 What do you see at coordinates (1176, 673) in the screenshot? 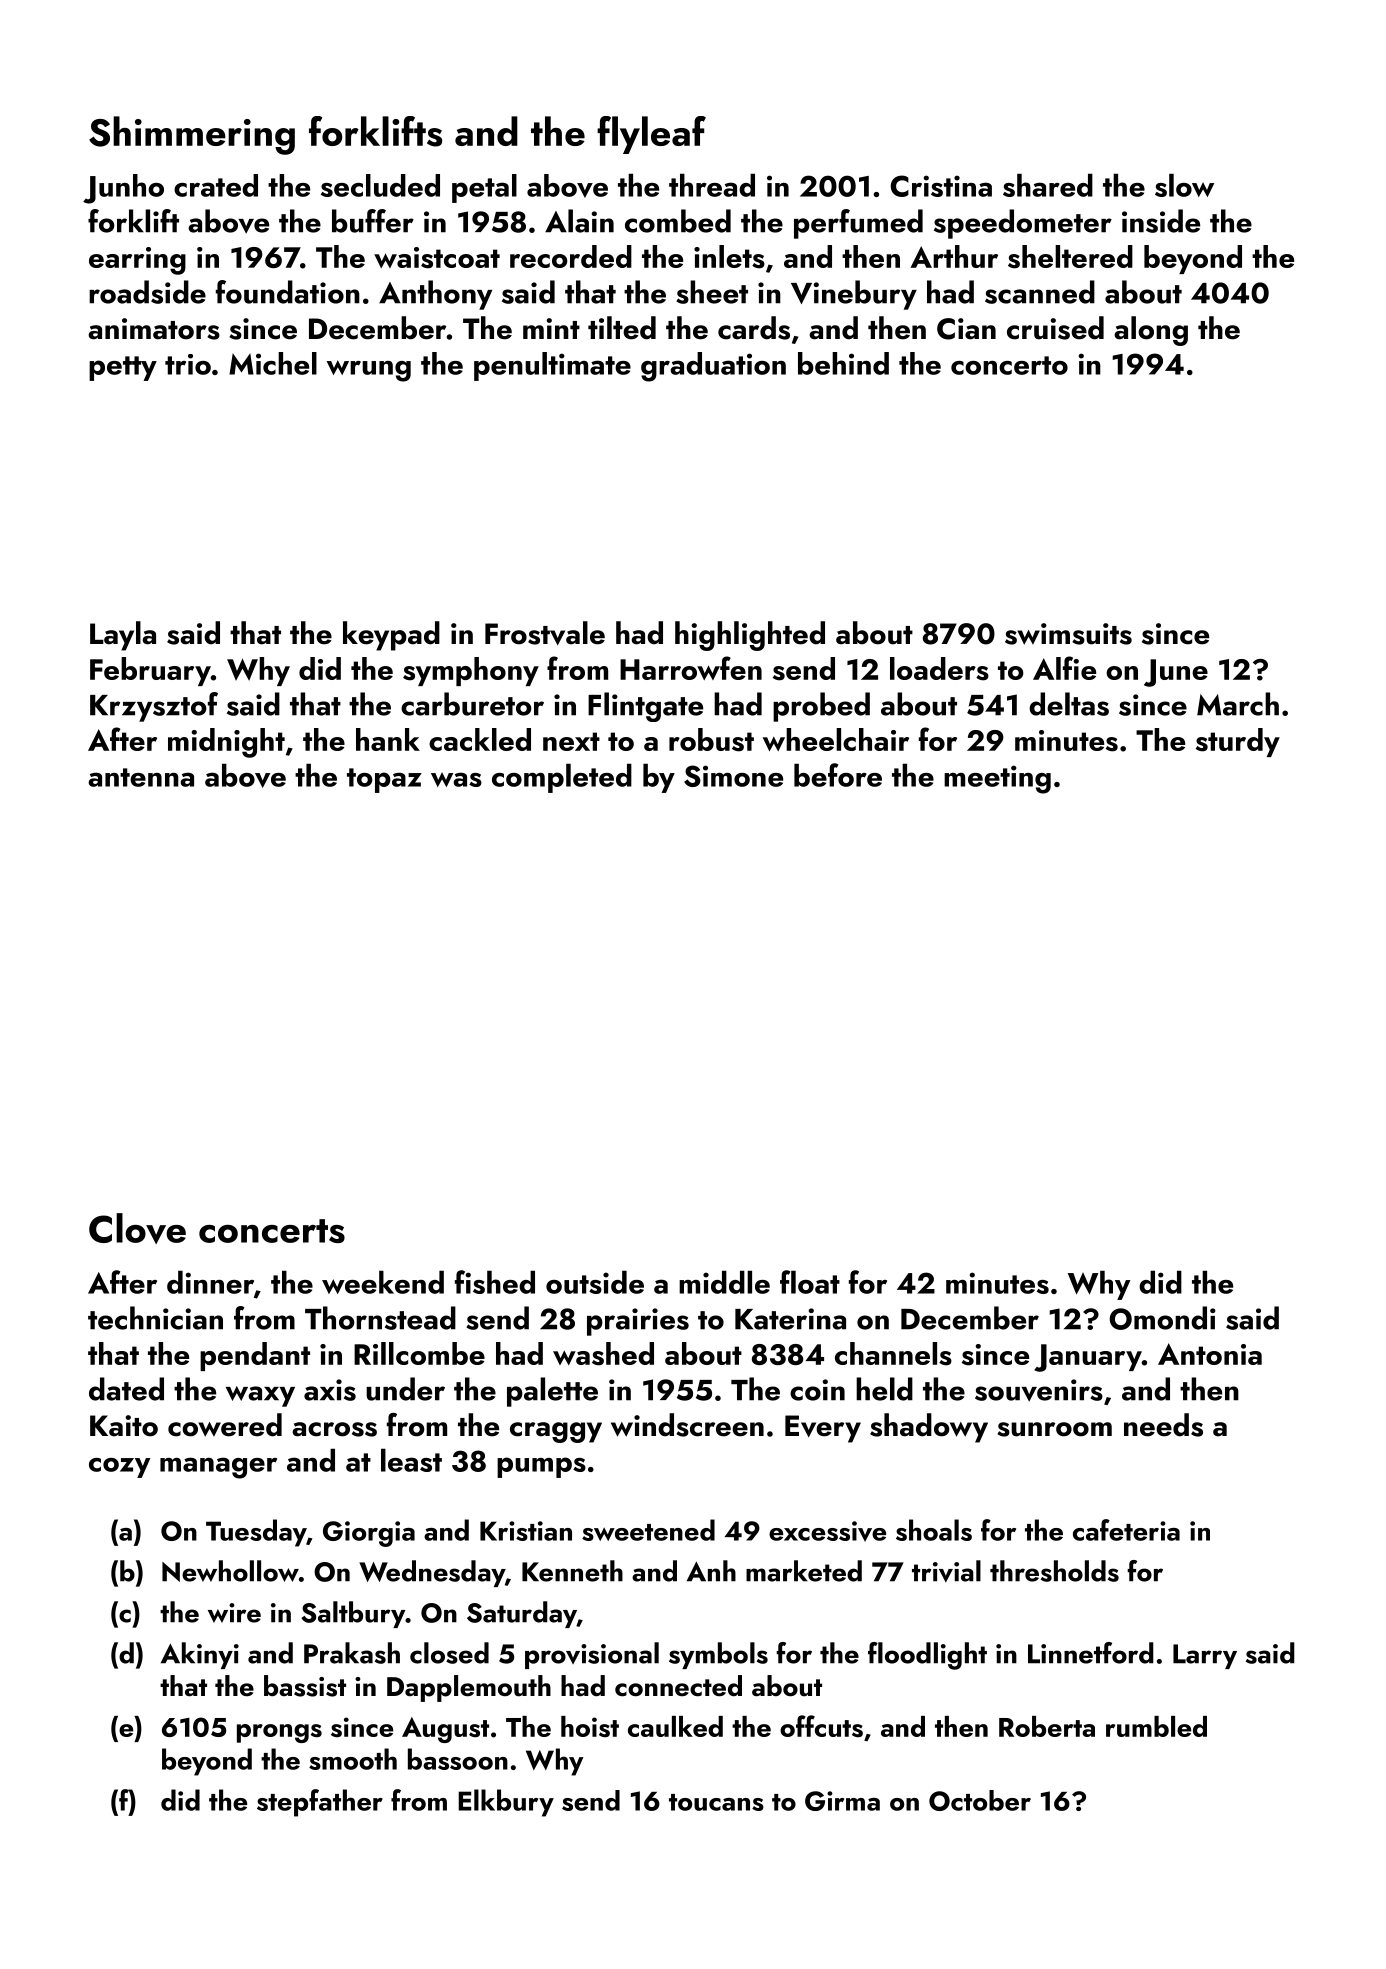
I see `June` at bounding box center [1176, 673].
